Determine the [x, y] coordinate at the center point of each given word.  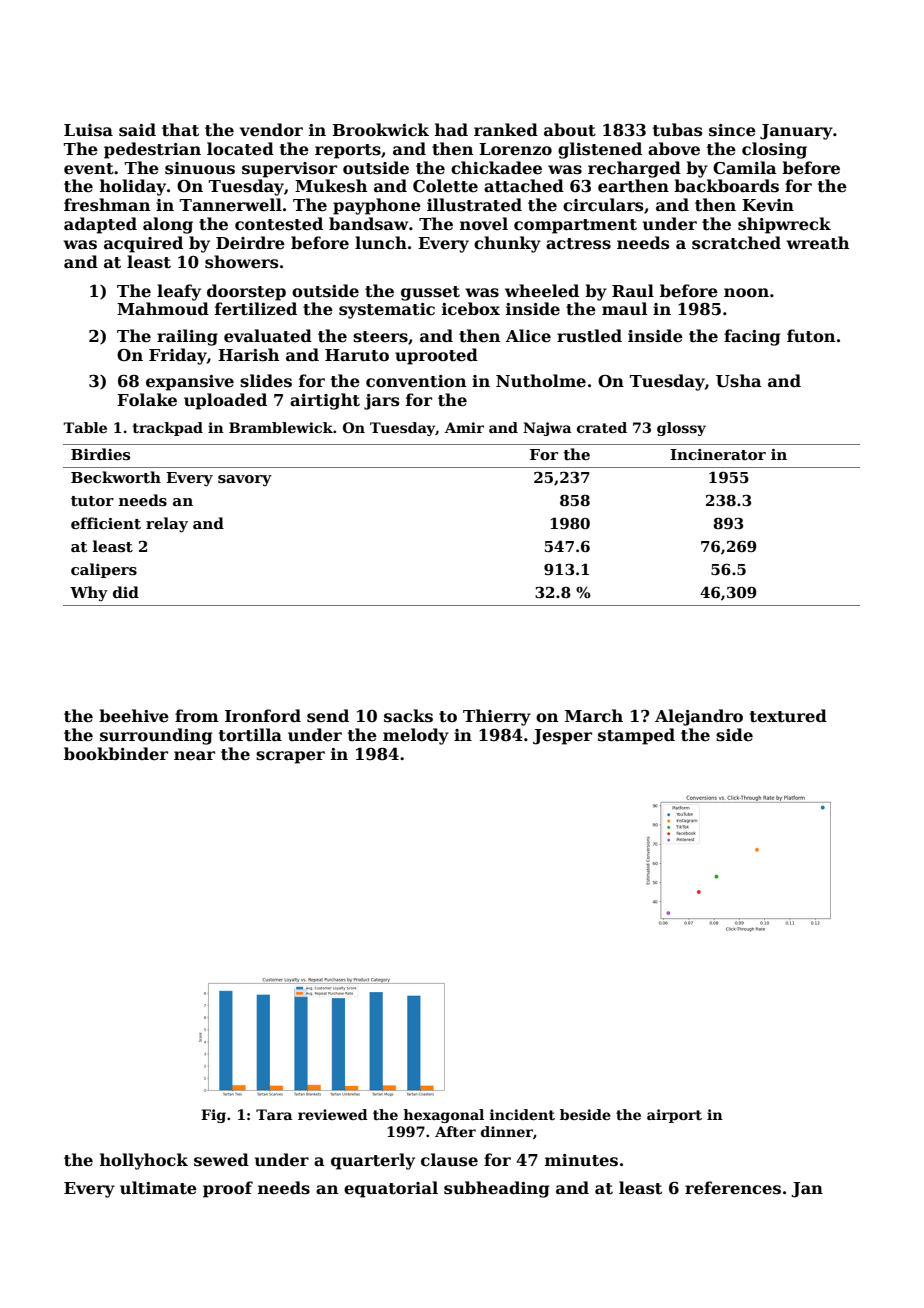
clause [449, 1160]
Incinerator [718, 454]
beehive [134, 716]
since [732, 130]
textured [788, 716]
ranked [506, 130]
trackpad [168, 429]
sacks [408, 716]
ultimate [158, 1188]
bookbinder [116, 754]
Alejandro [699, 717]
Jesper [562, 737]
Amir [464, 427]
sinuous [200, 168]
